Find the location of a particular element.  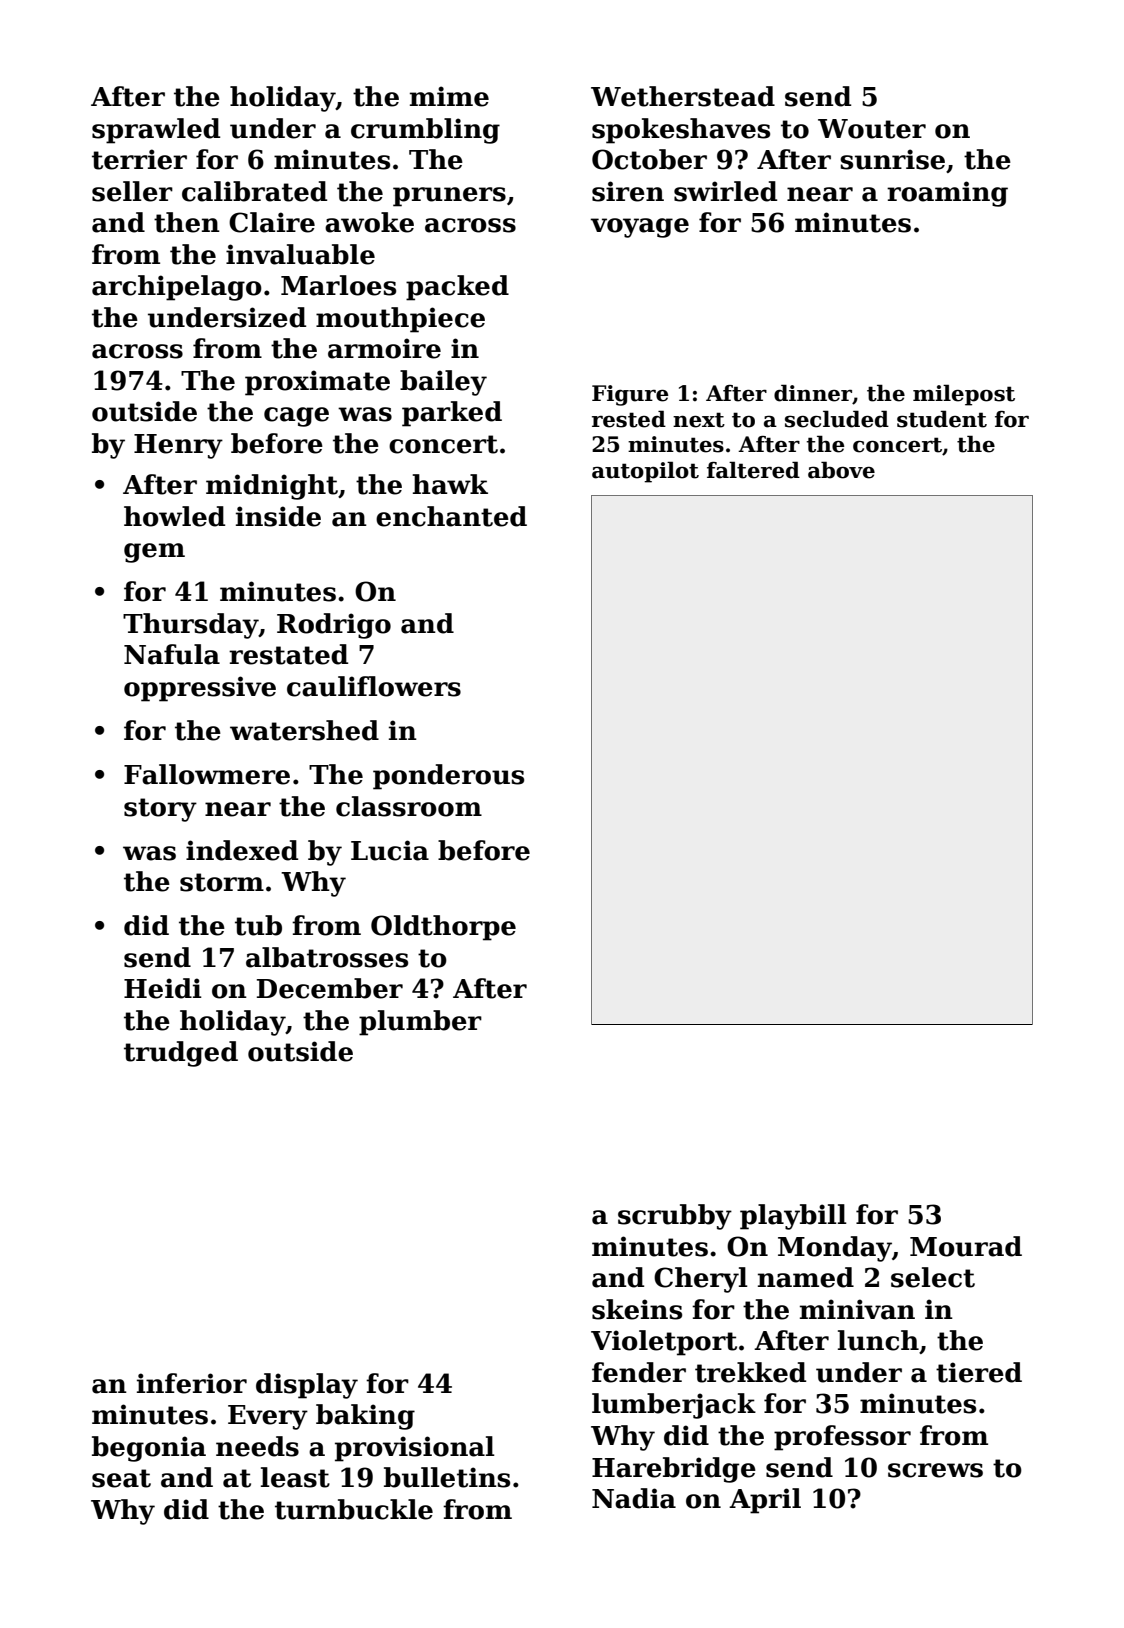

Nadia is located at coordinates (634, 1498).
